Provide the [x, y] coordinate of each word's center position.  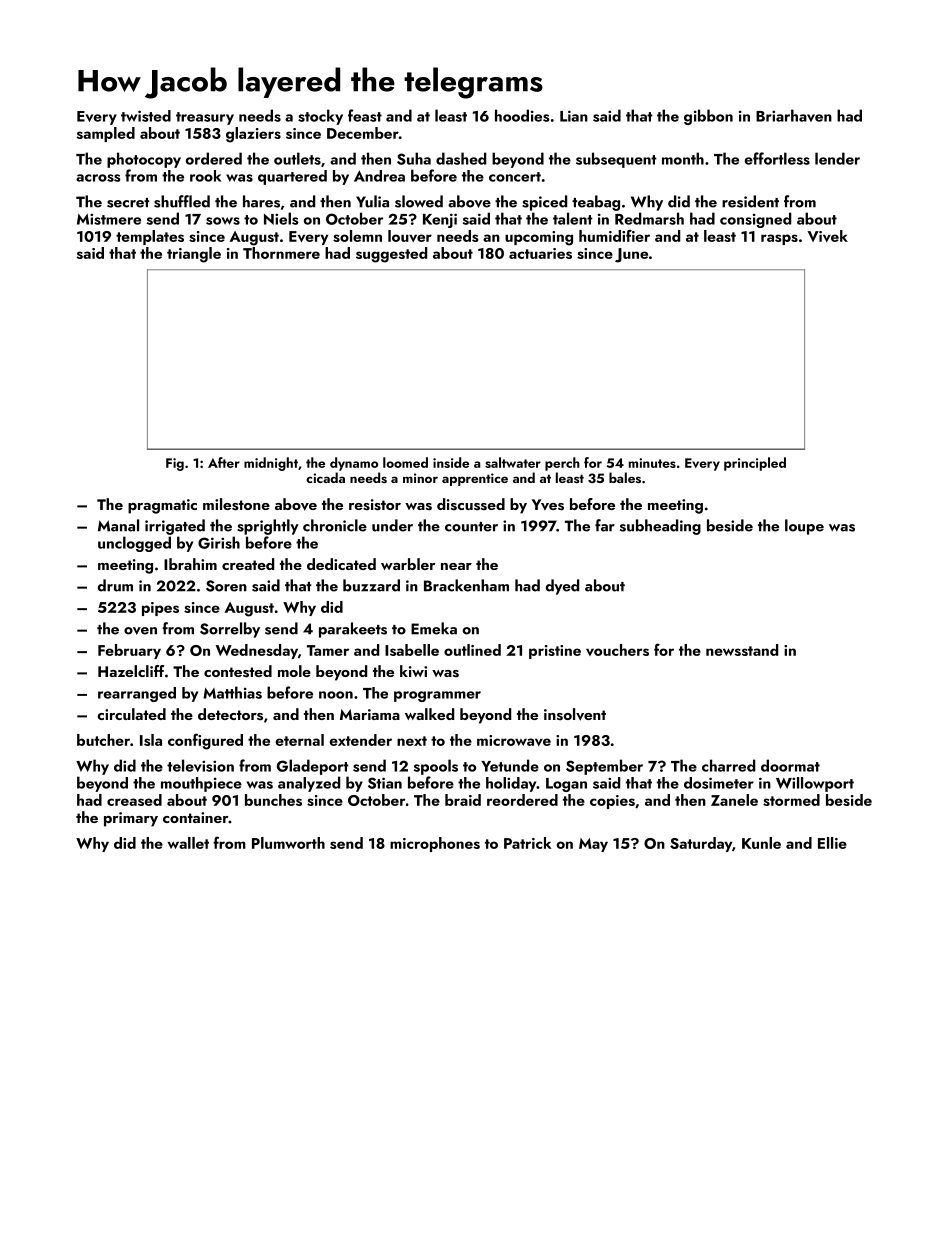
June [631, 255]
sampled [106, 134]
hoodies [522, 115]
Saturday [701, 844]
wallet [188, 843]
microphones [435, 844]
